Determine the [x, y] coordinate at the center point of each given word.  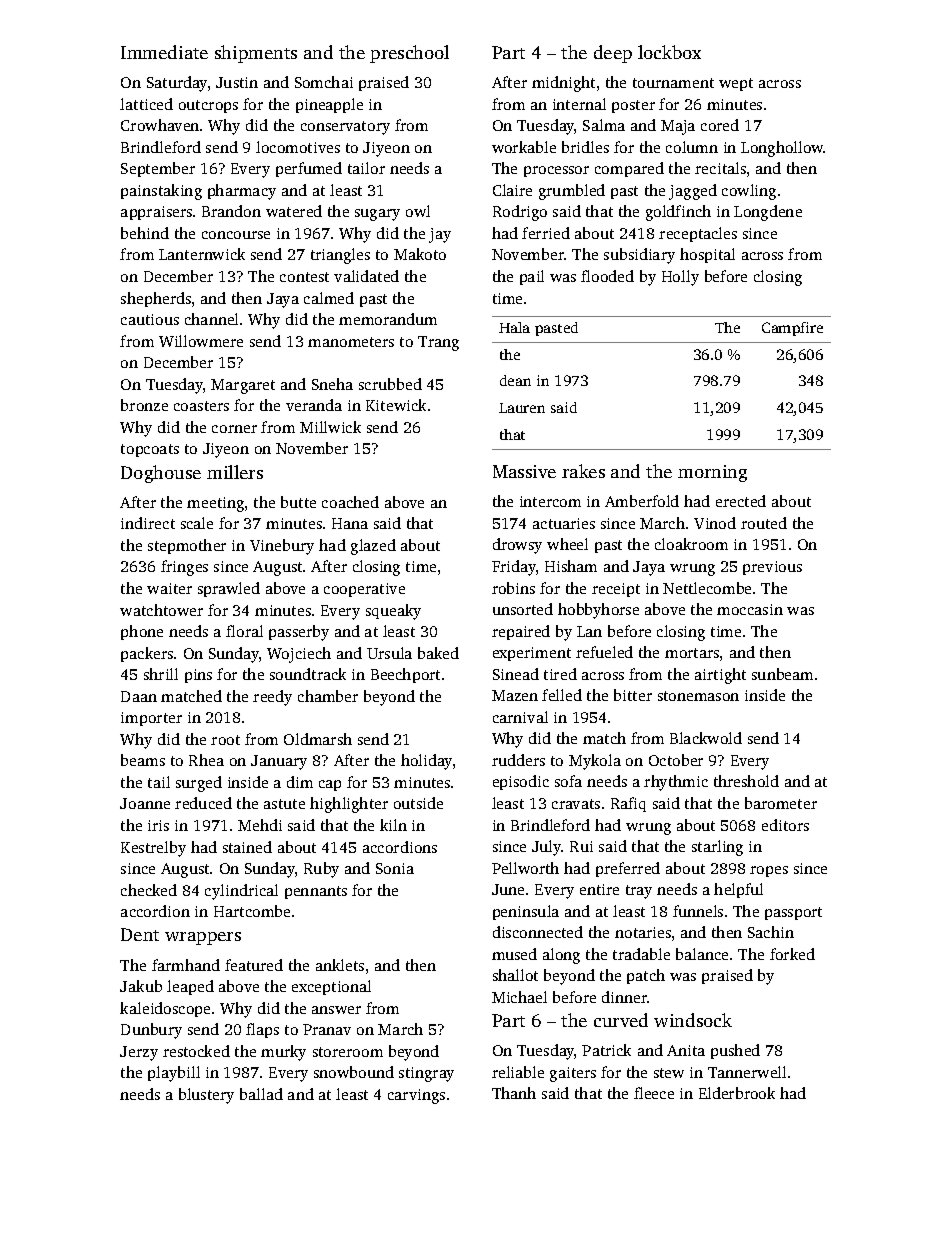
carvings [416, 1096]
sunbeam [782, 674]
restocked [196, 1051]
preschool [409, 54]
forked [792, 954]
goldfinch [678, 213]
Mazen [515, 695]
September [158, 169]
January [279, 762]
